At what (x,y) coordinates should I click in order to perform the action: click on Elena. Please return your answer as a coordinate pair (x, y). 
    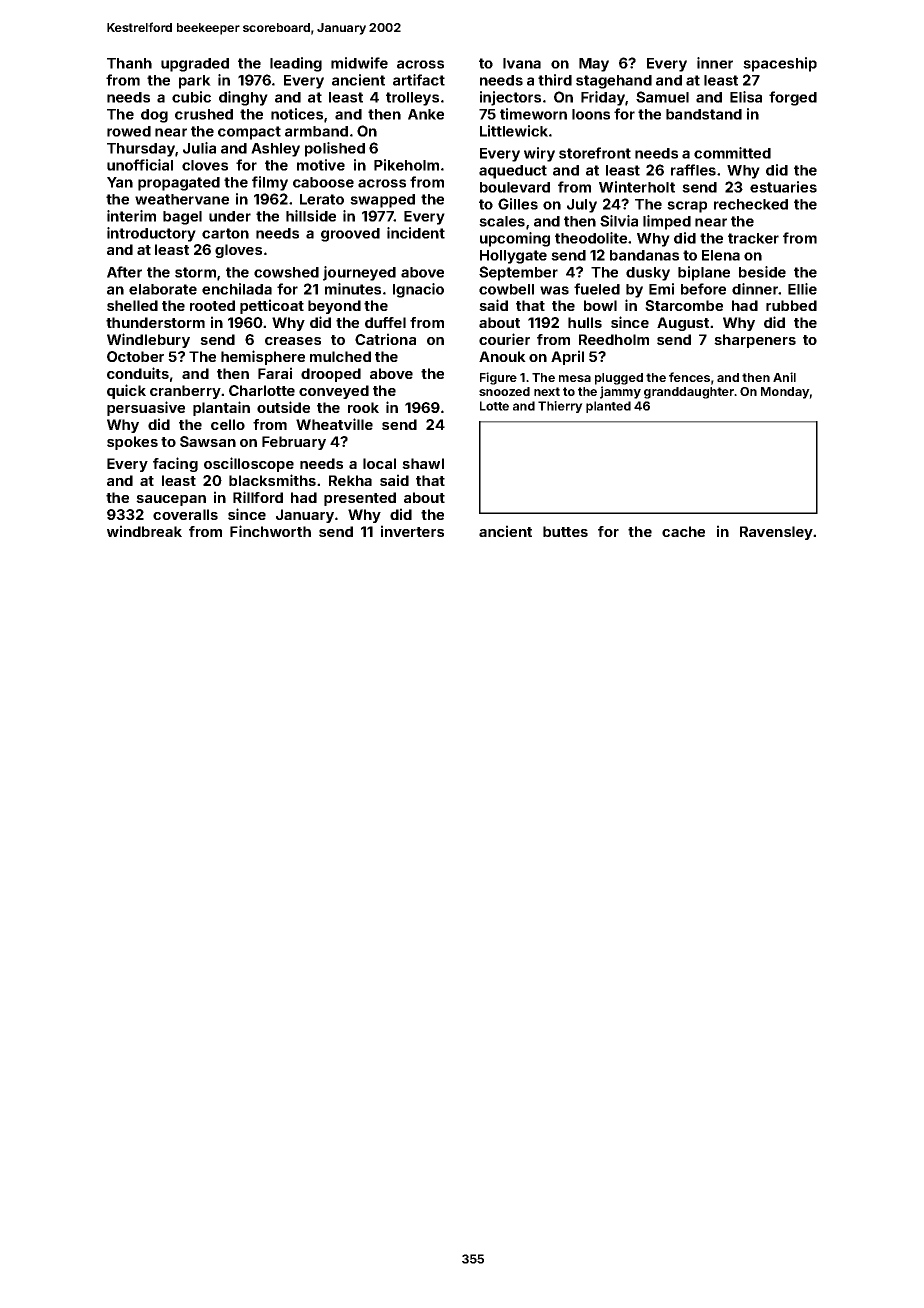
    Looking at the image, I should click on (721, 255).
